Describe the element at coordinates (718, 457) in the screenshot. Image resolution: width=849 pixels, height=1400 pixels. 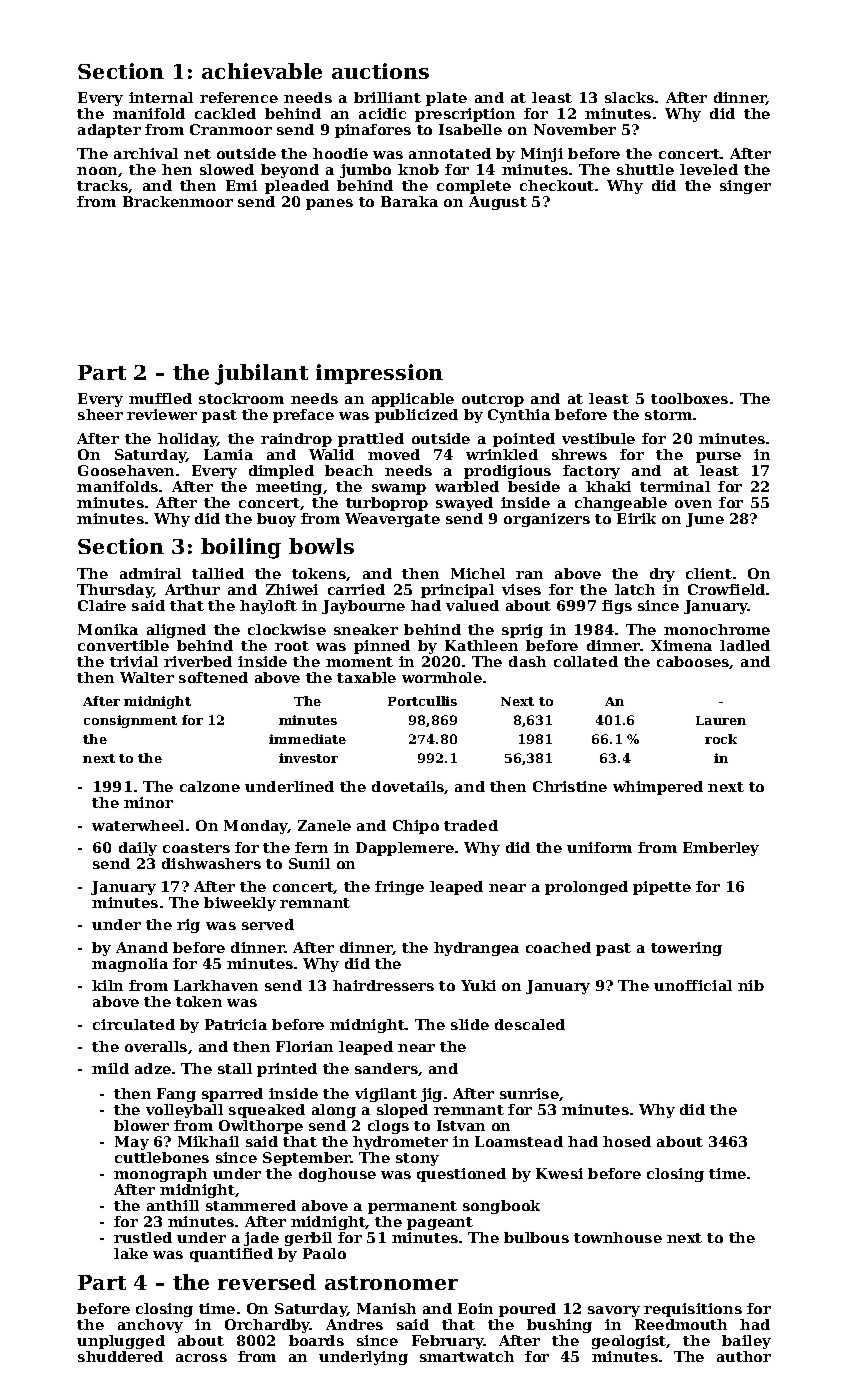
I see `purse` at that location.
